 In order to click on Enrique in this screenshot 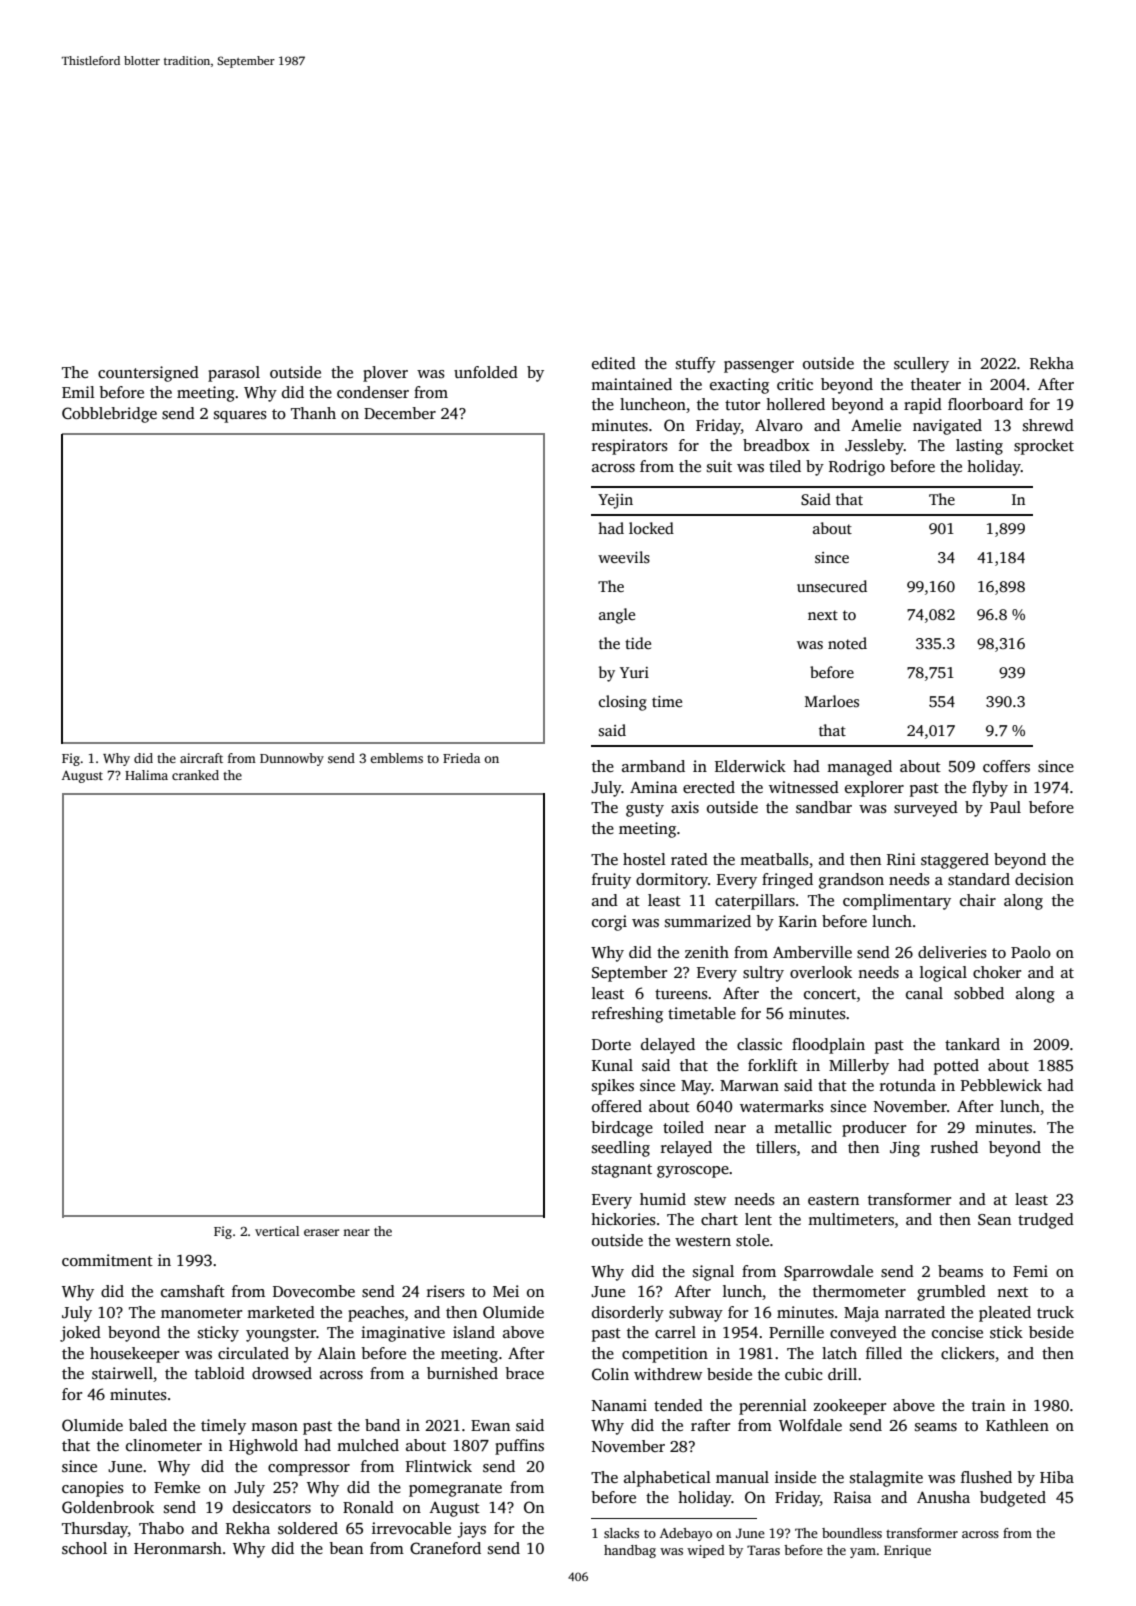, I will do `click(907, 1551)`.
